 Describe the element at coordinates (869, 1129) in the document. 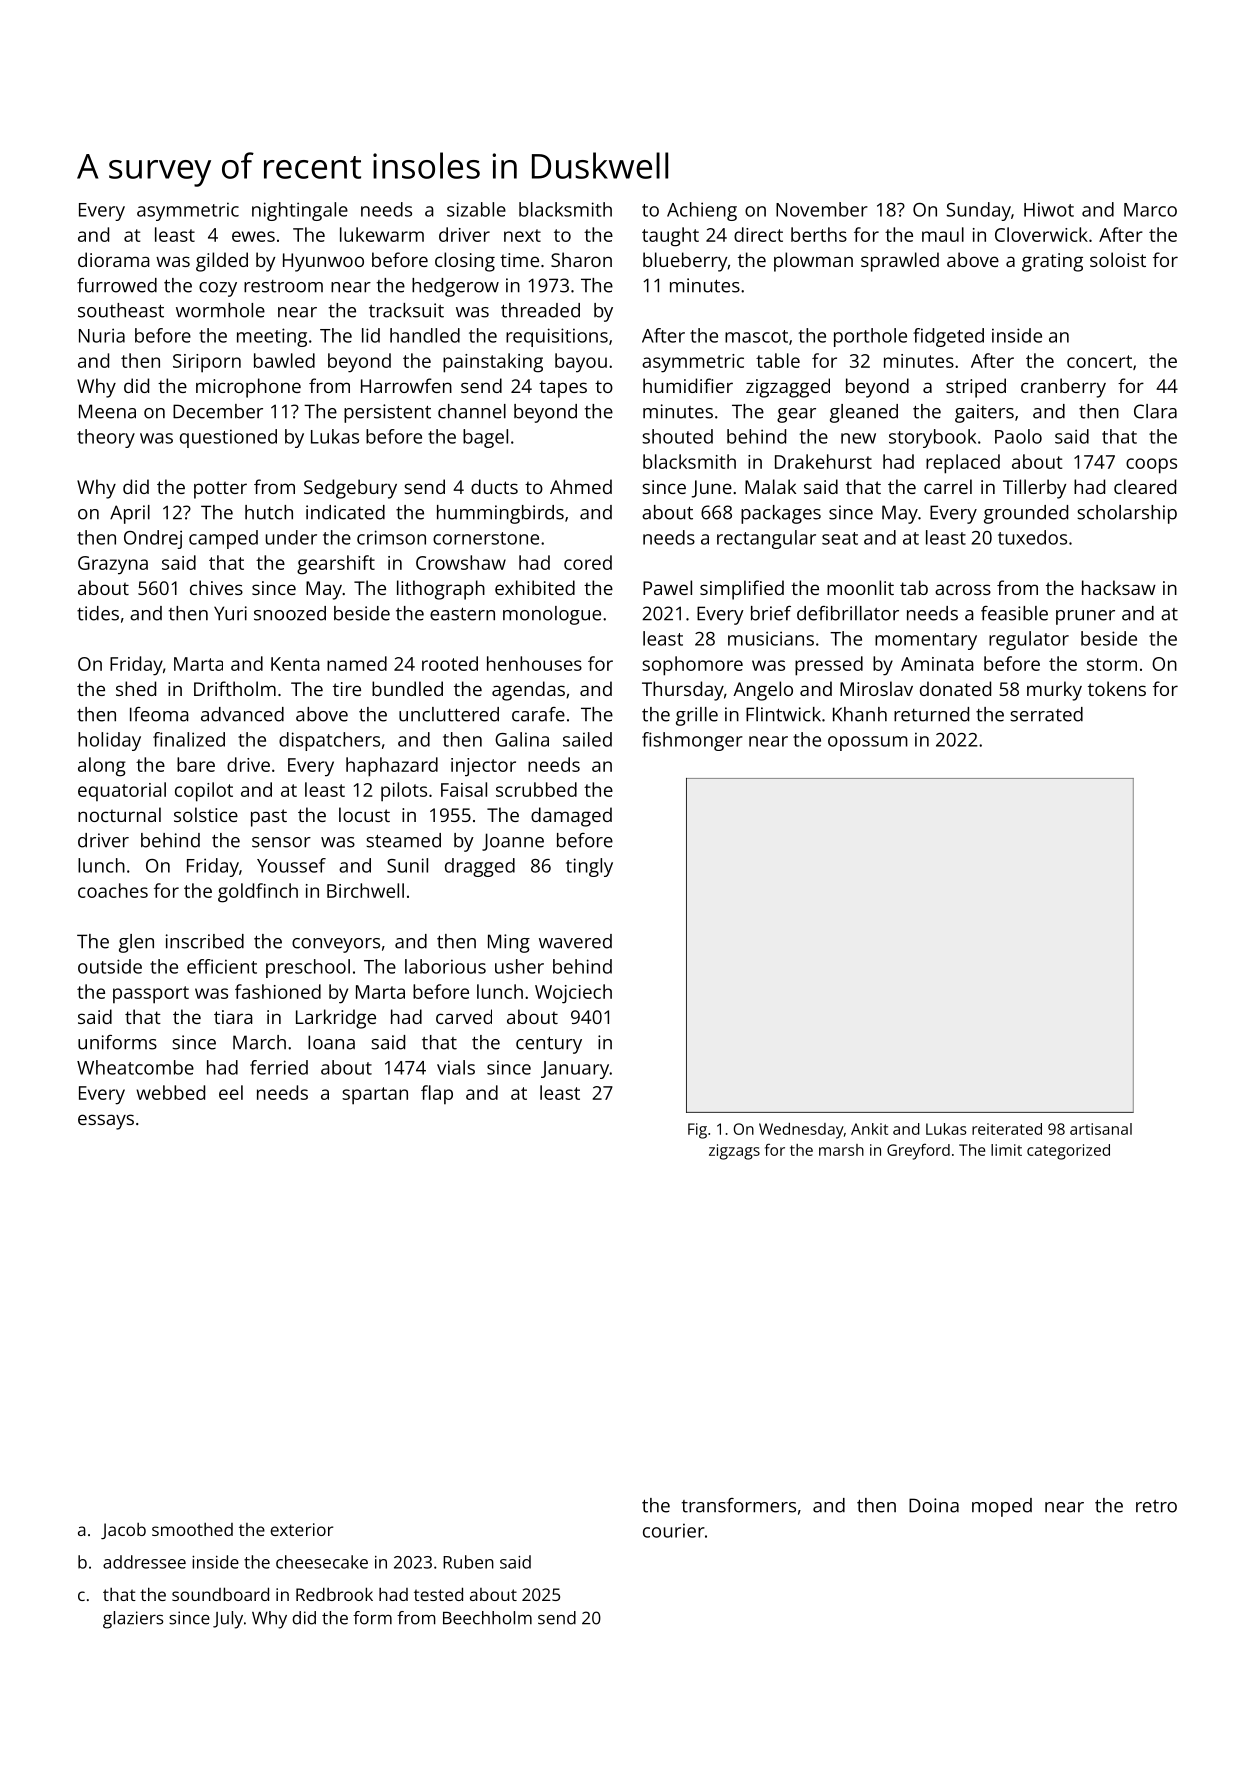

I see `Ankit` at that location.
